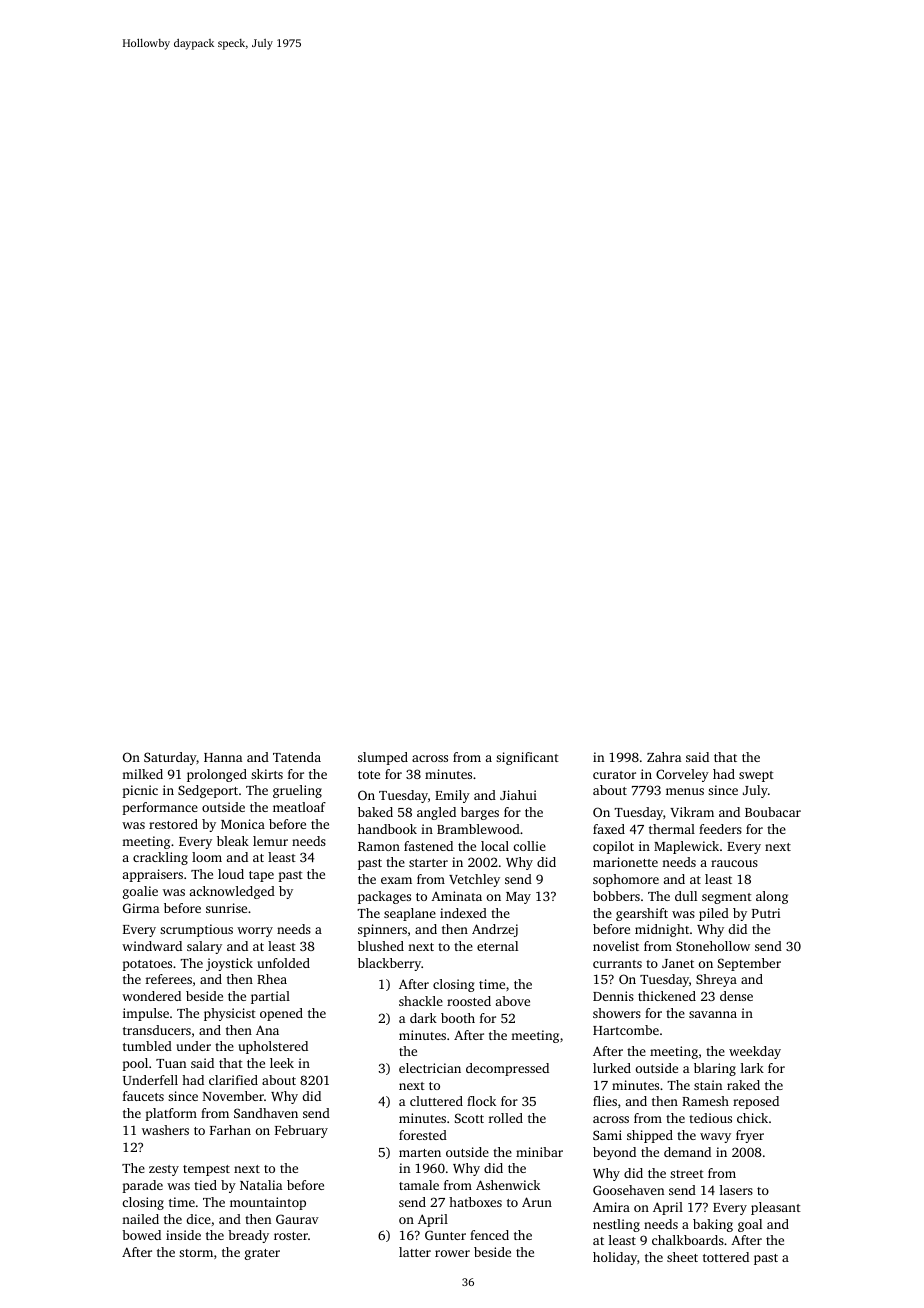  What do you see at coordinates (766, 913) in the screenshot?
I see `Putri` at bounding box center [766, 913].
